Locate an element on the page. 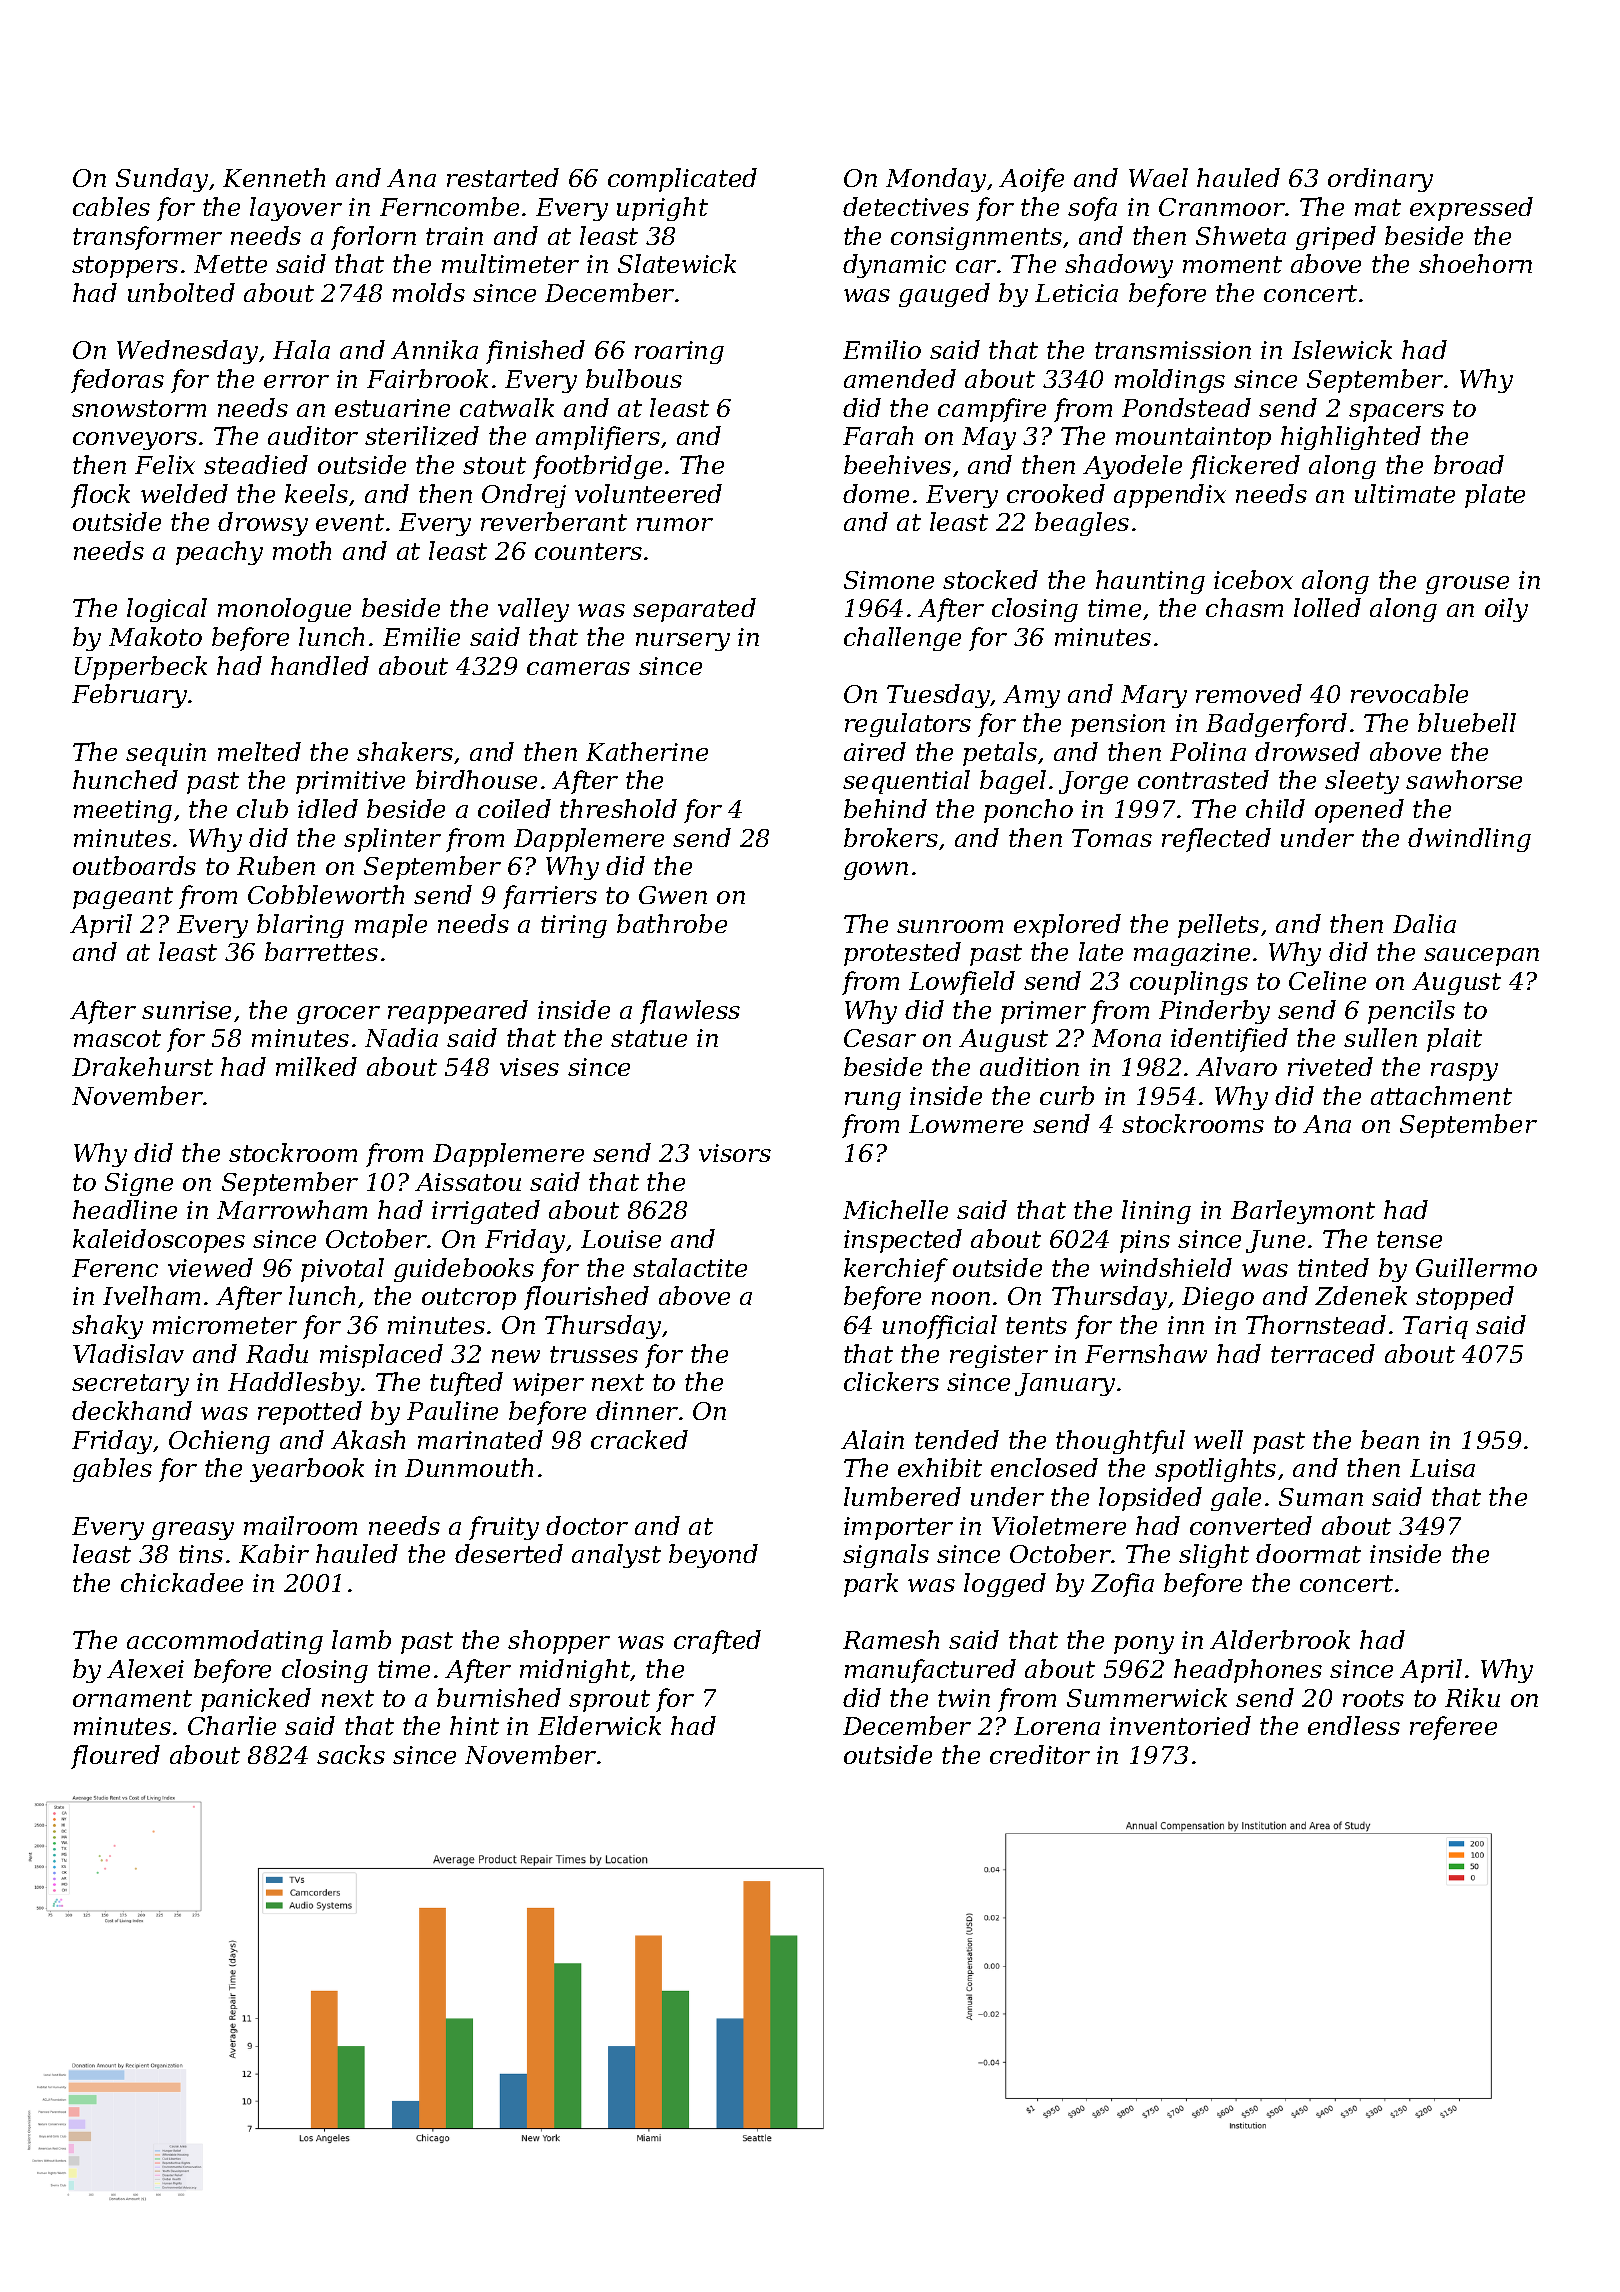 This document has width=1620, height=2292. creditor is located at coordinates (1040, 1754).
